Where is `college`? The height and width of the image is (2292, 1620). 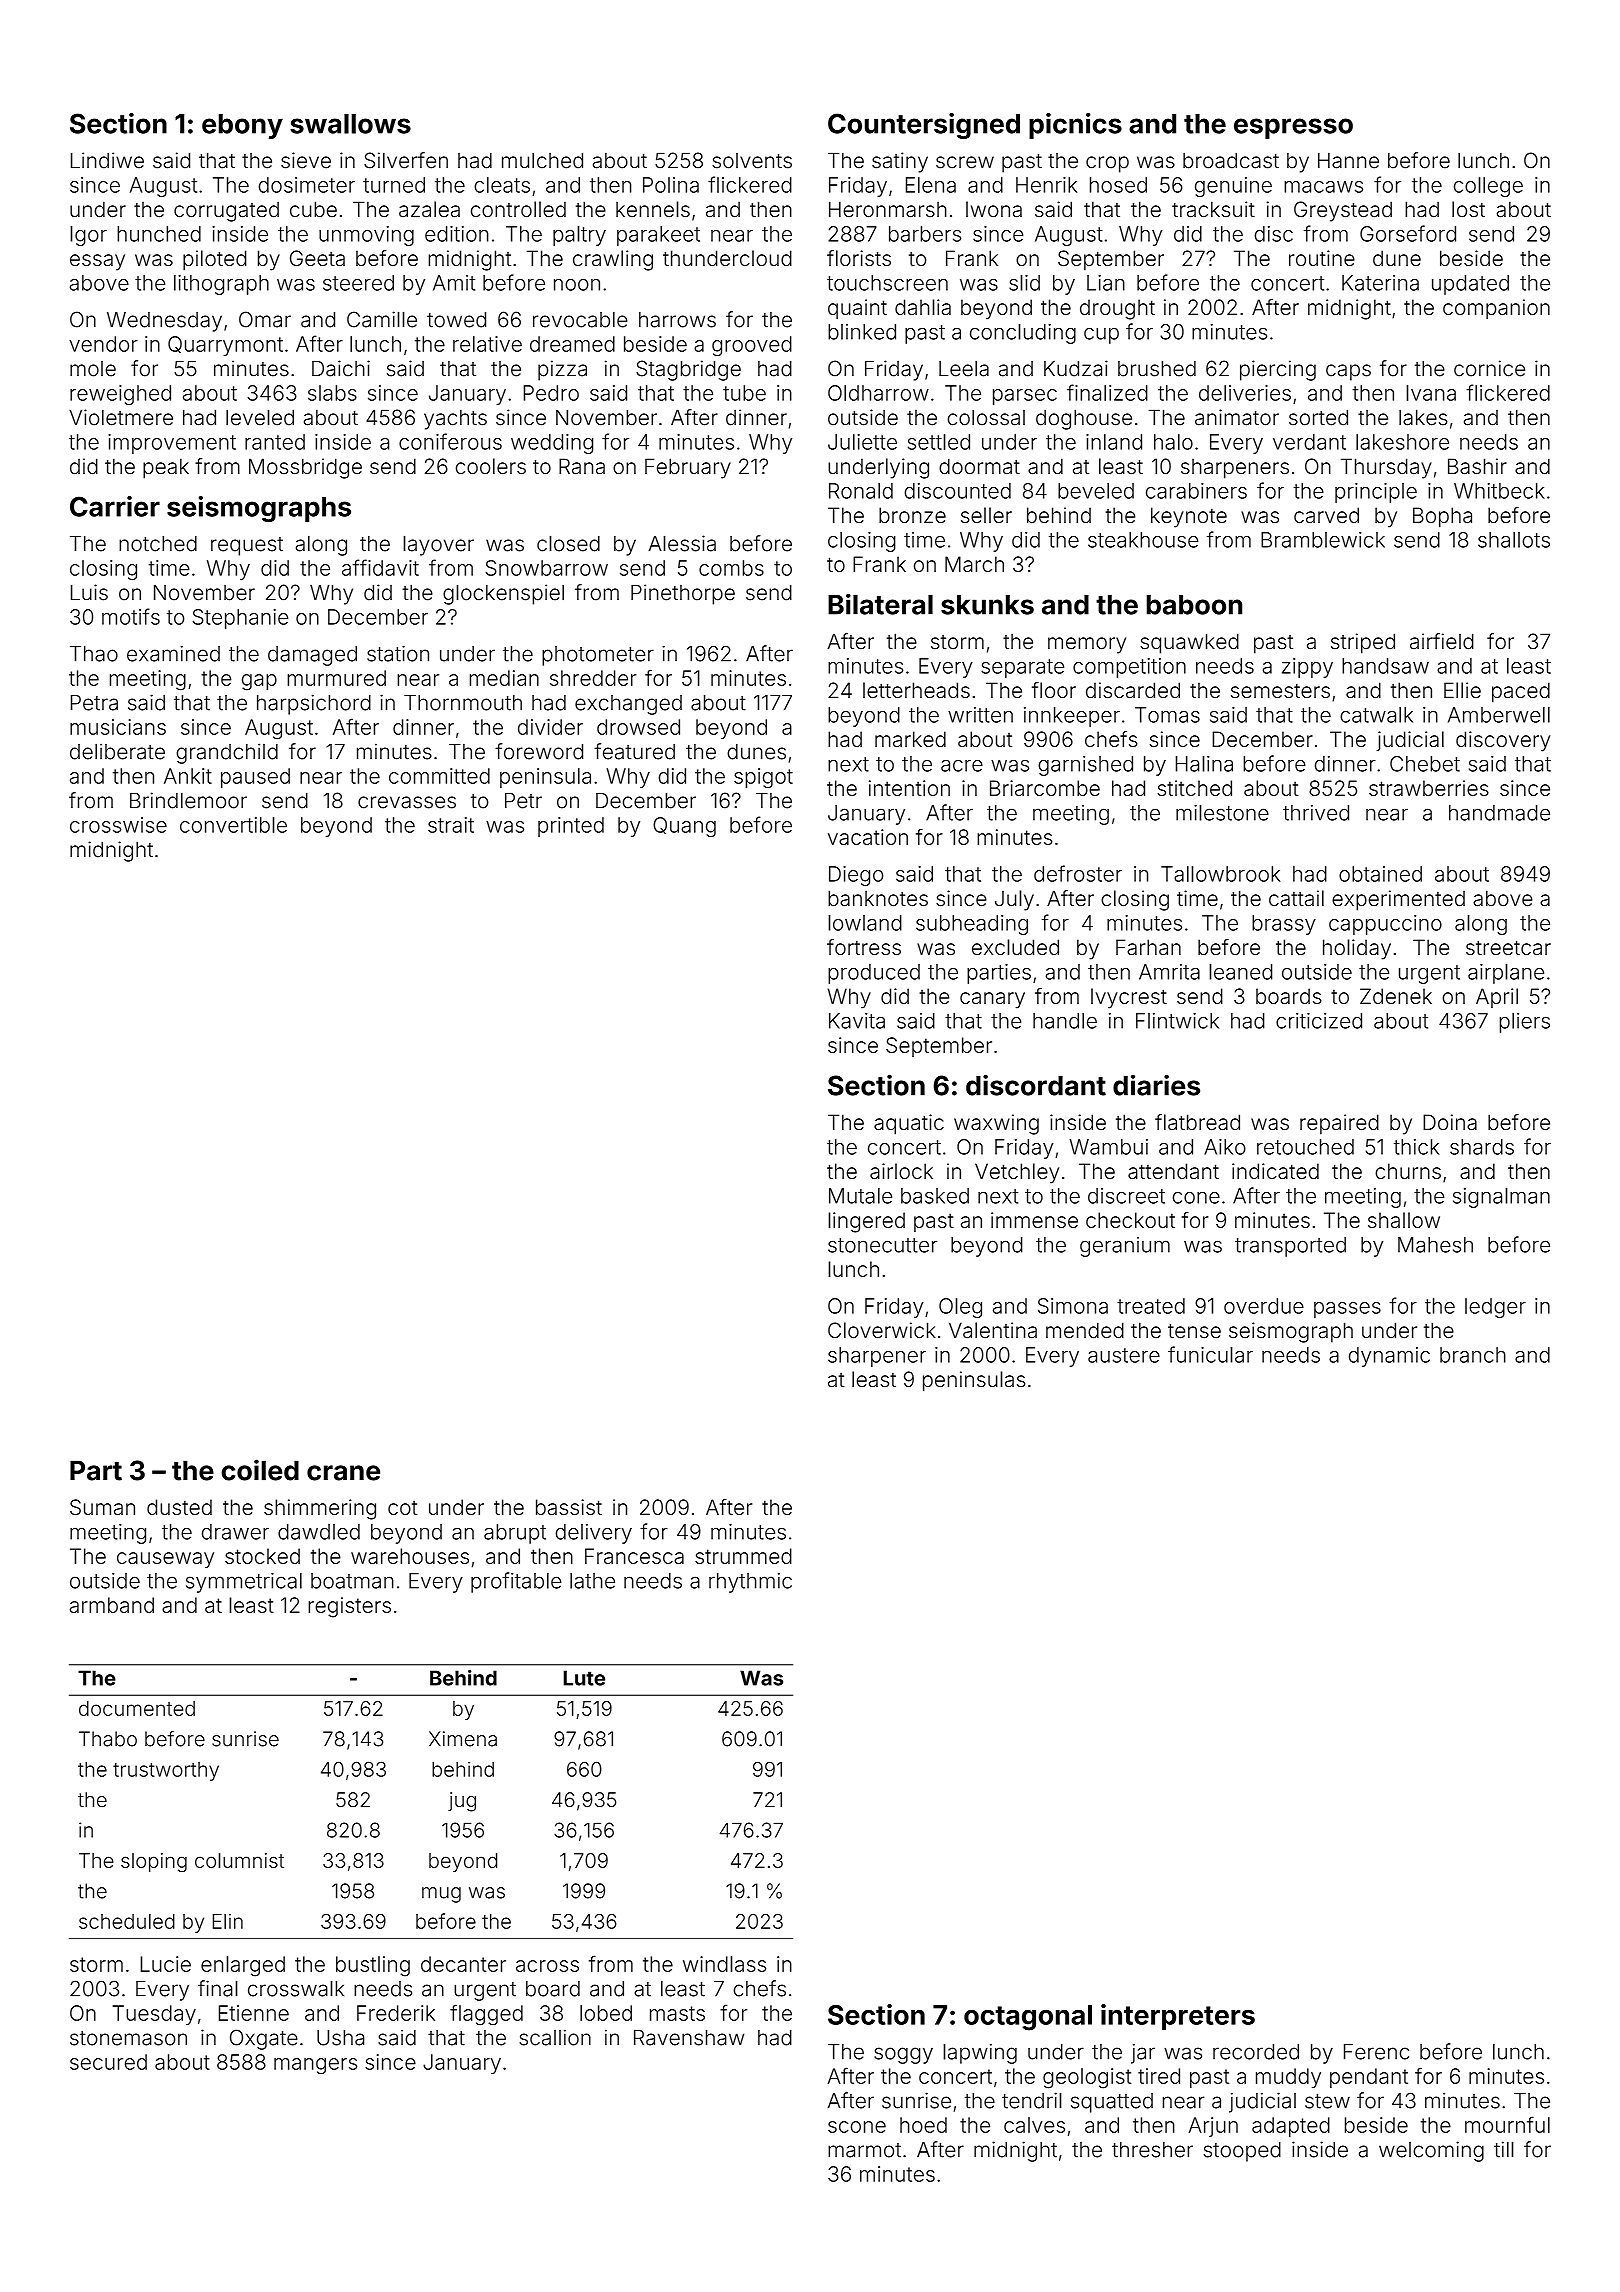
college is located at coordinates (1488, 187).
